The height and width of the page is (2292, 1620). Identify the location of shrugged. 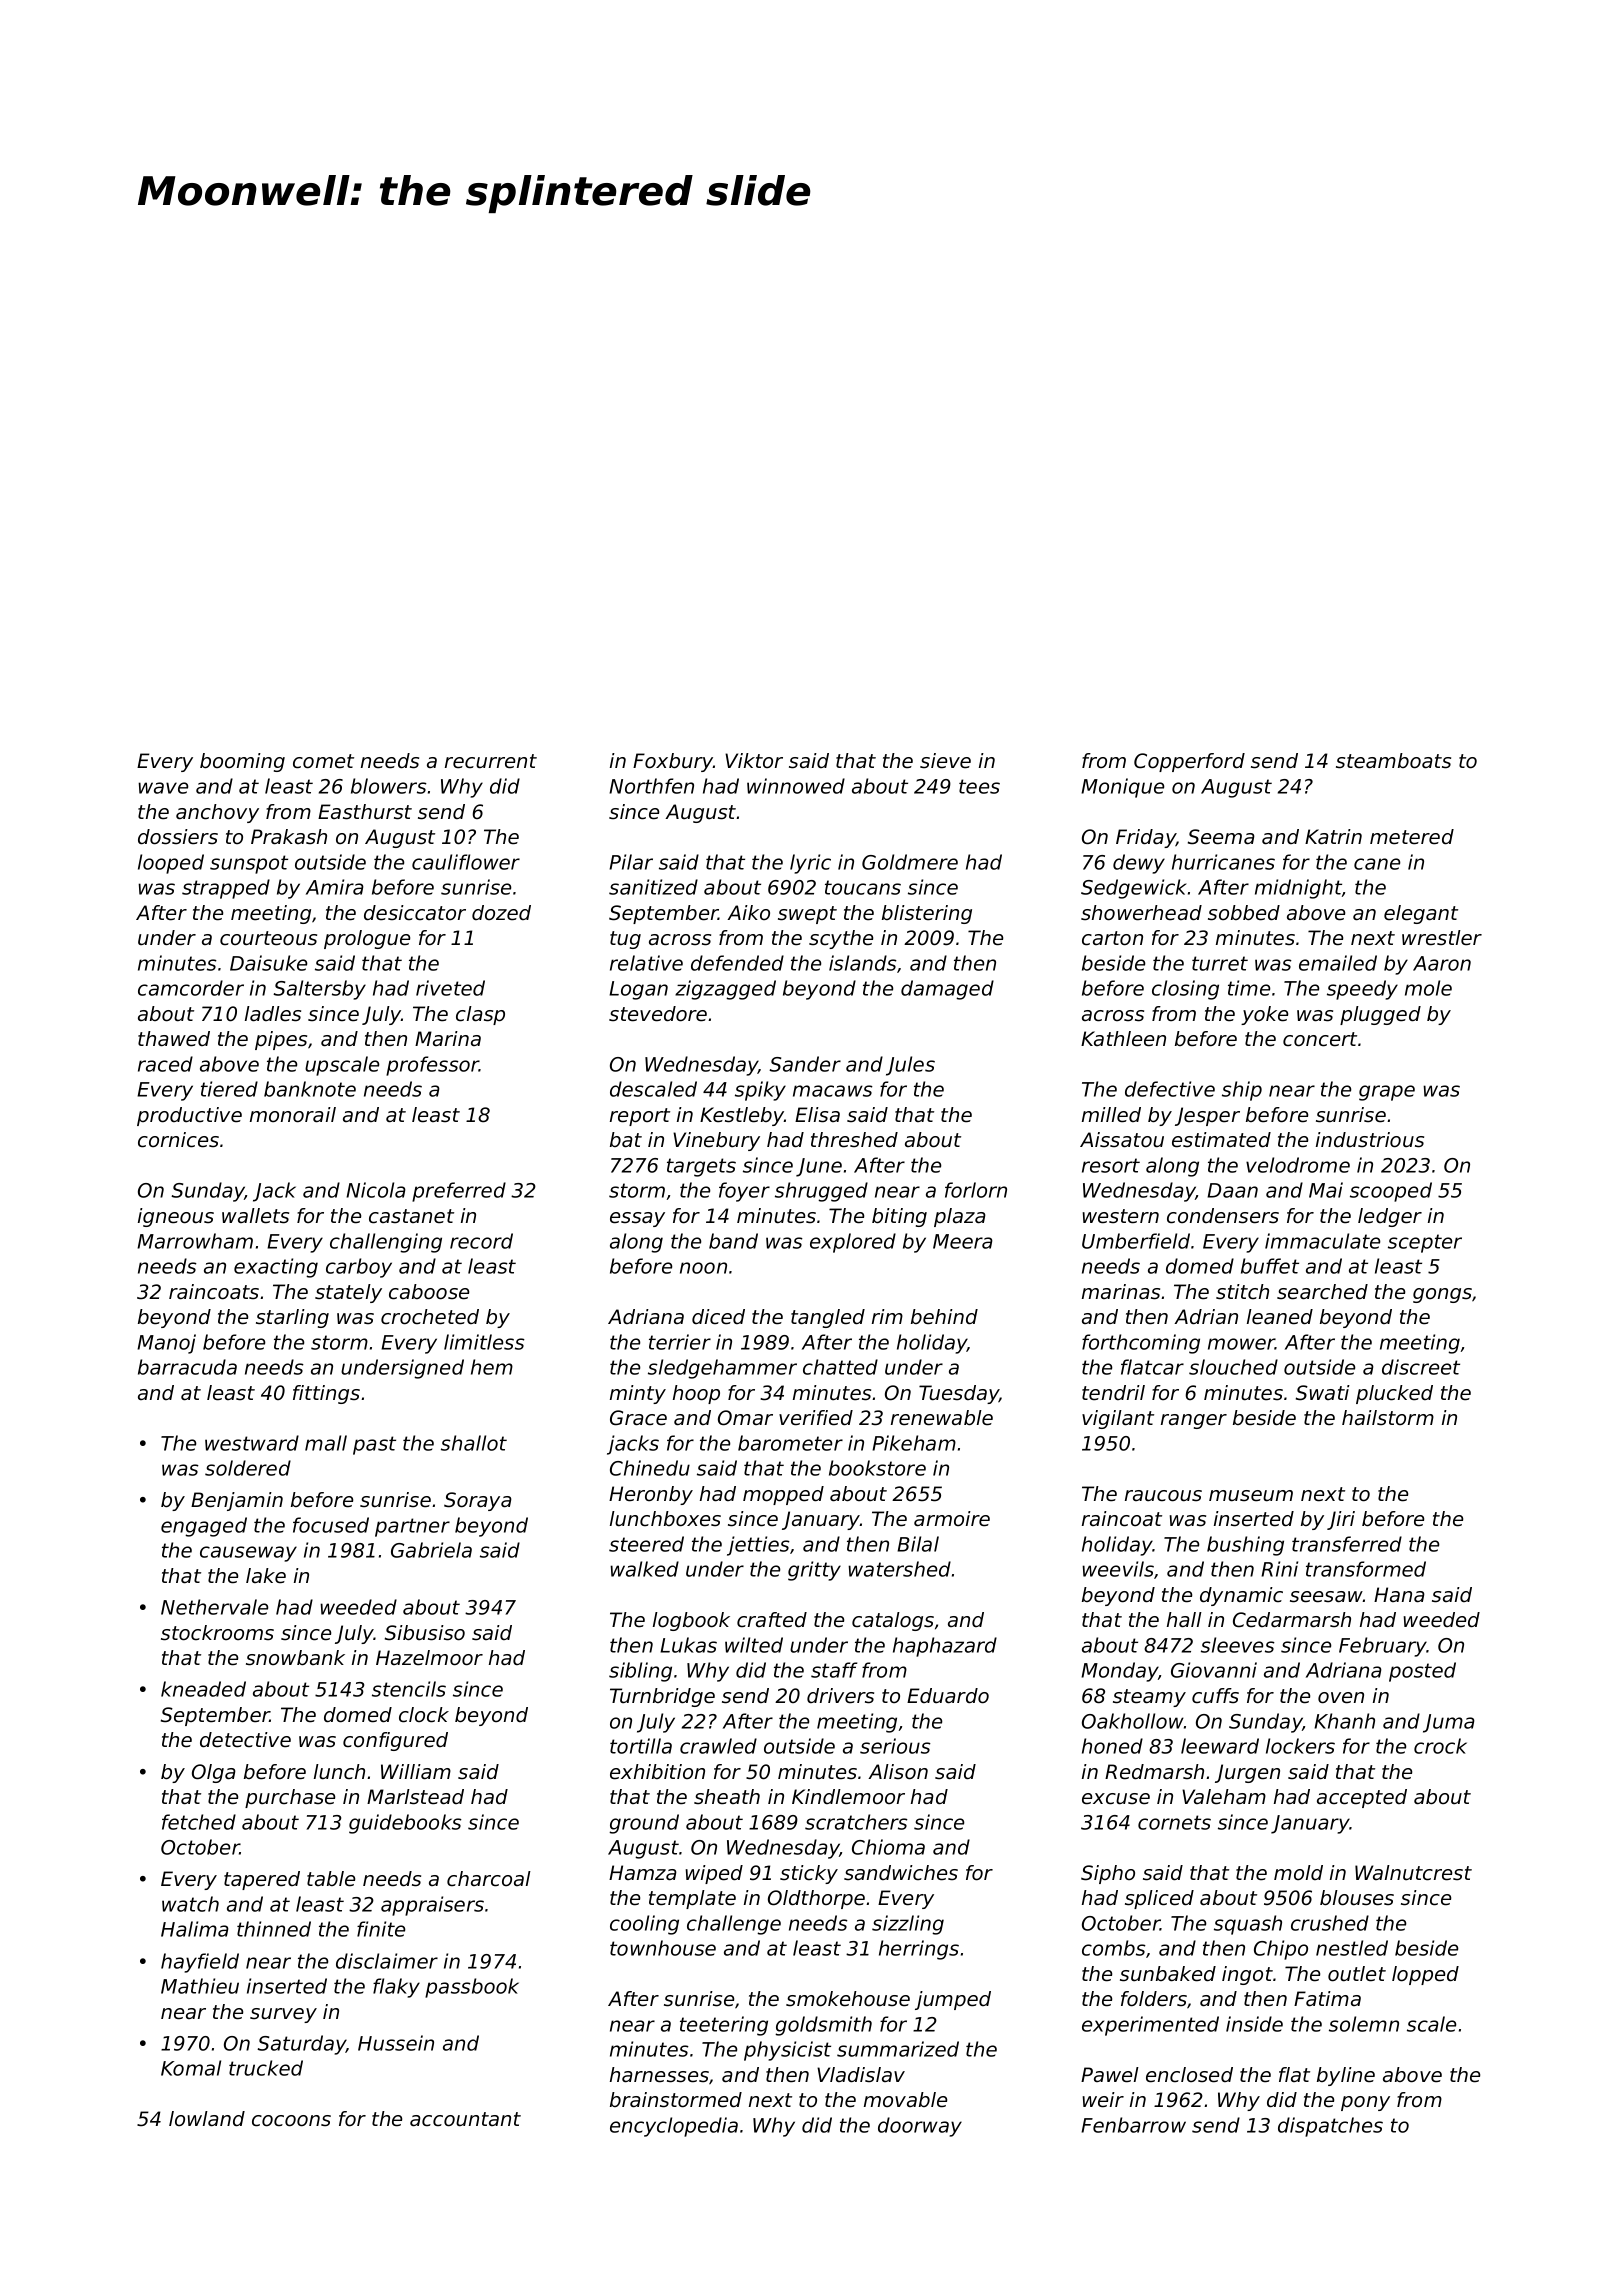
(821, 1192).
